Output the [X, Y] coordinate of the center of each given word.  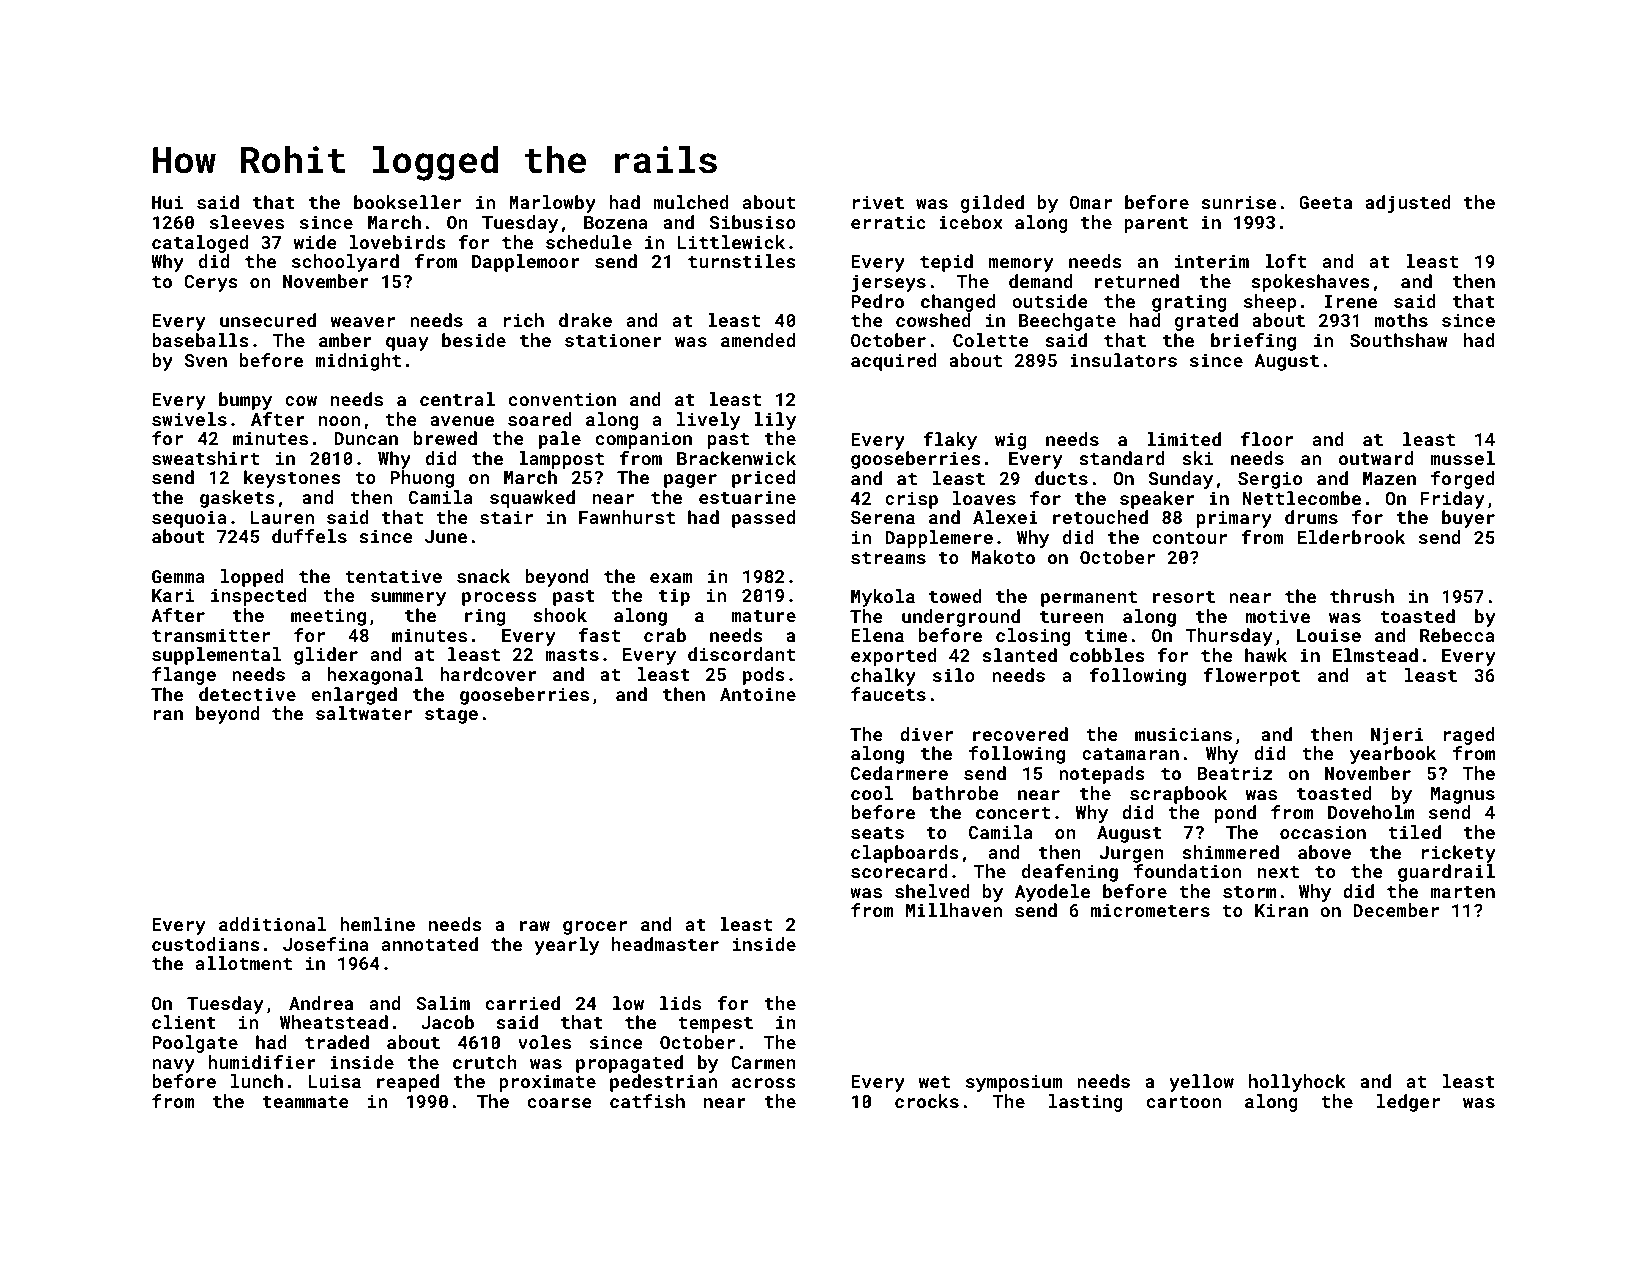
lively [708, 421]
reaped [408, 1083]
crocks [927, 1101]
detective [247, 694]
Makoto [1003, 557]
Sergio [1270, 480]
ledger [1408, 1103]
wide [315, 242]
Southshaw [1398, 340]
